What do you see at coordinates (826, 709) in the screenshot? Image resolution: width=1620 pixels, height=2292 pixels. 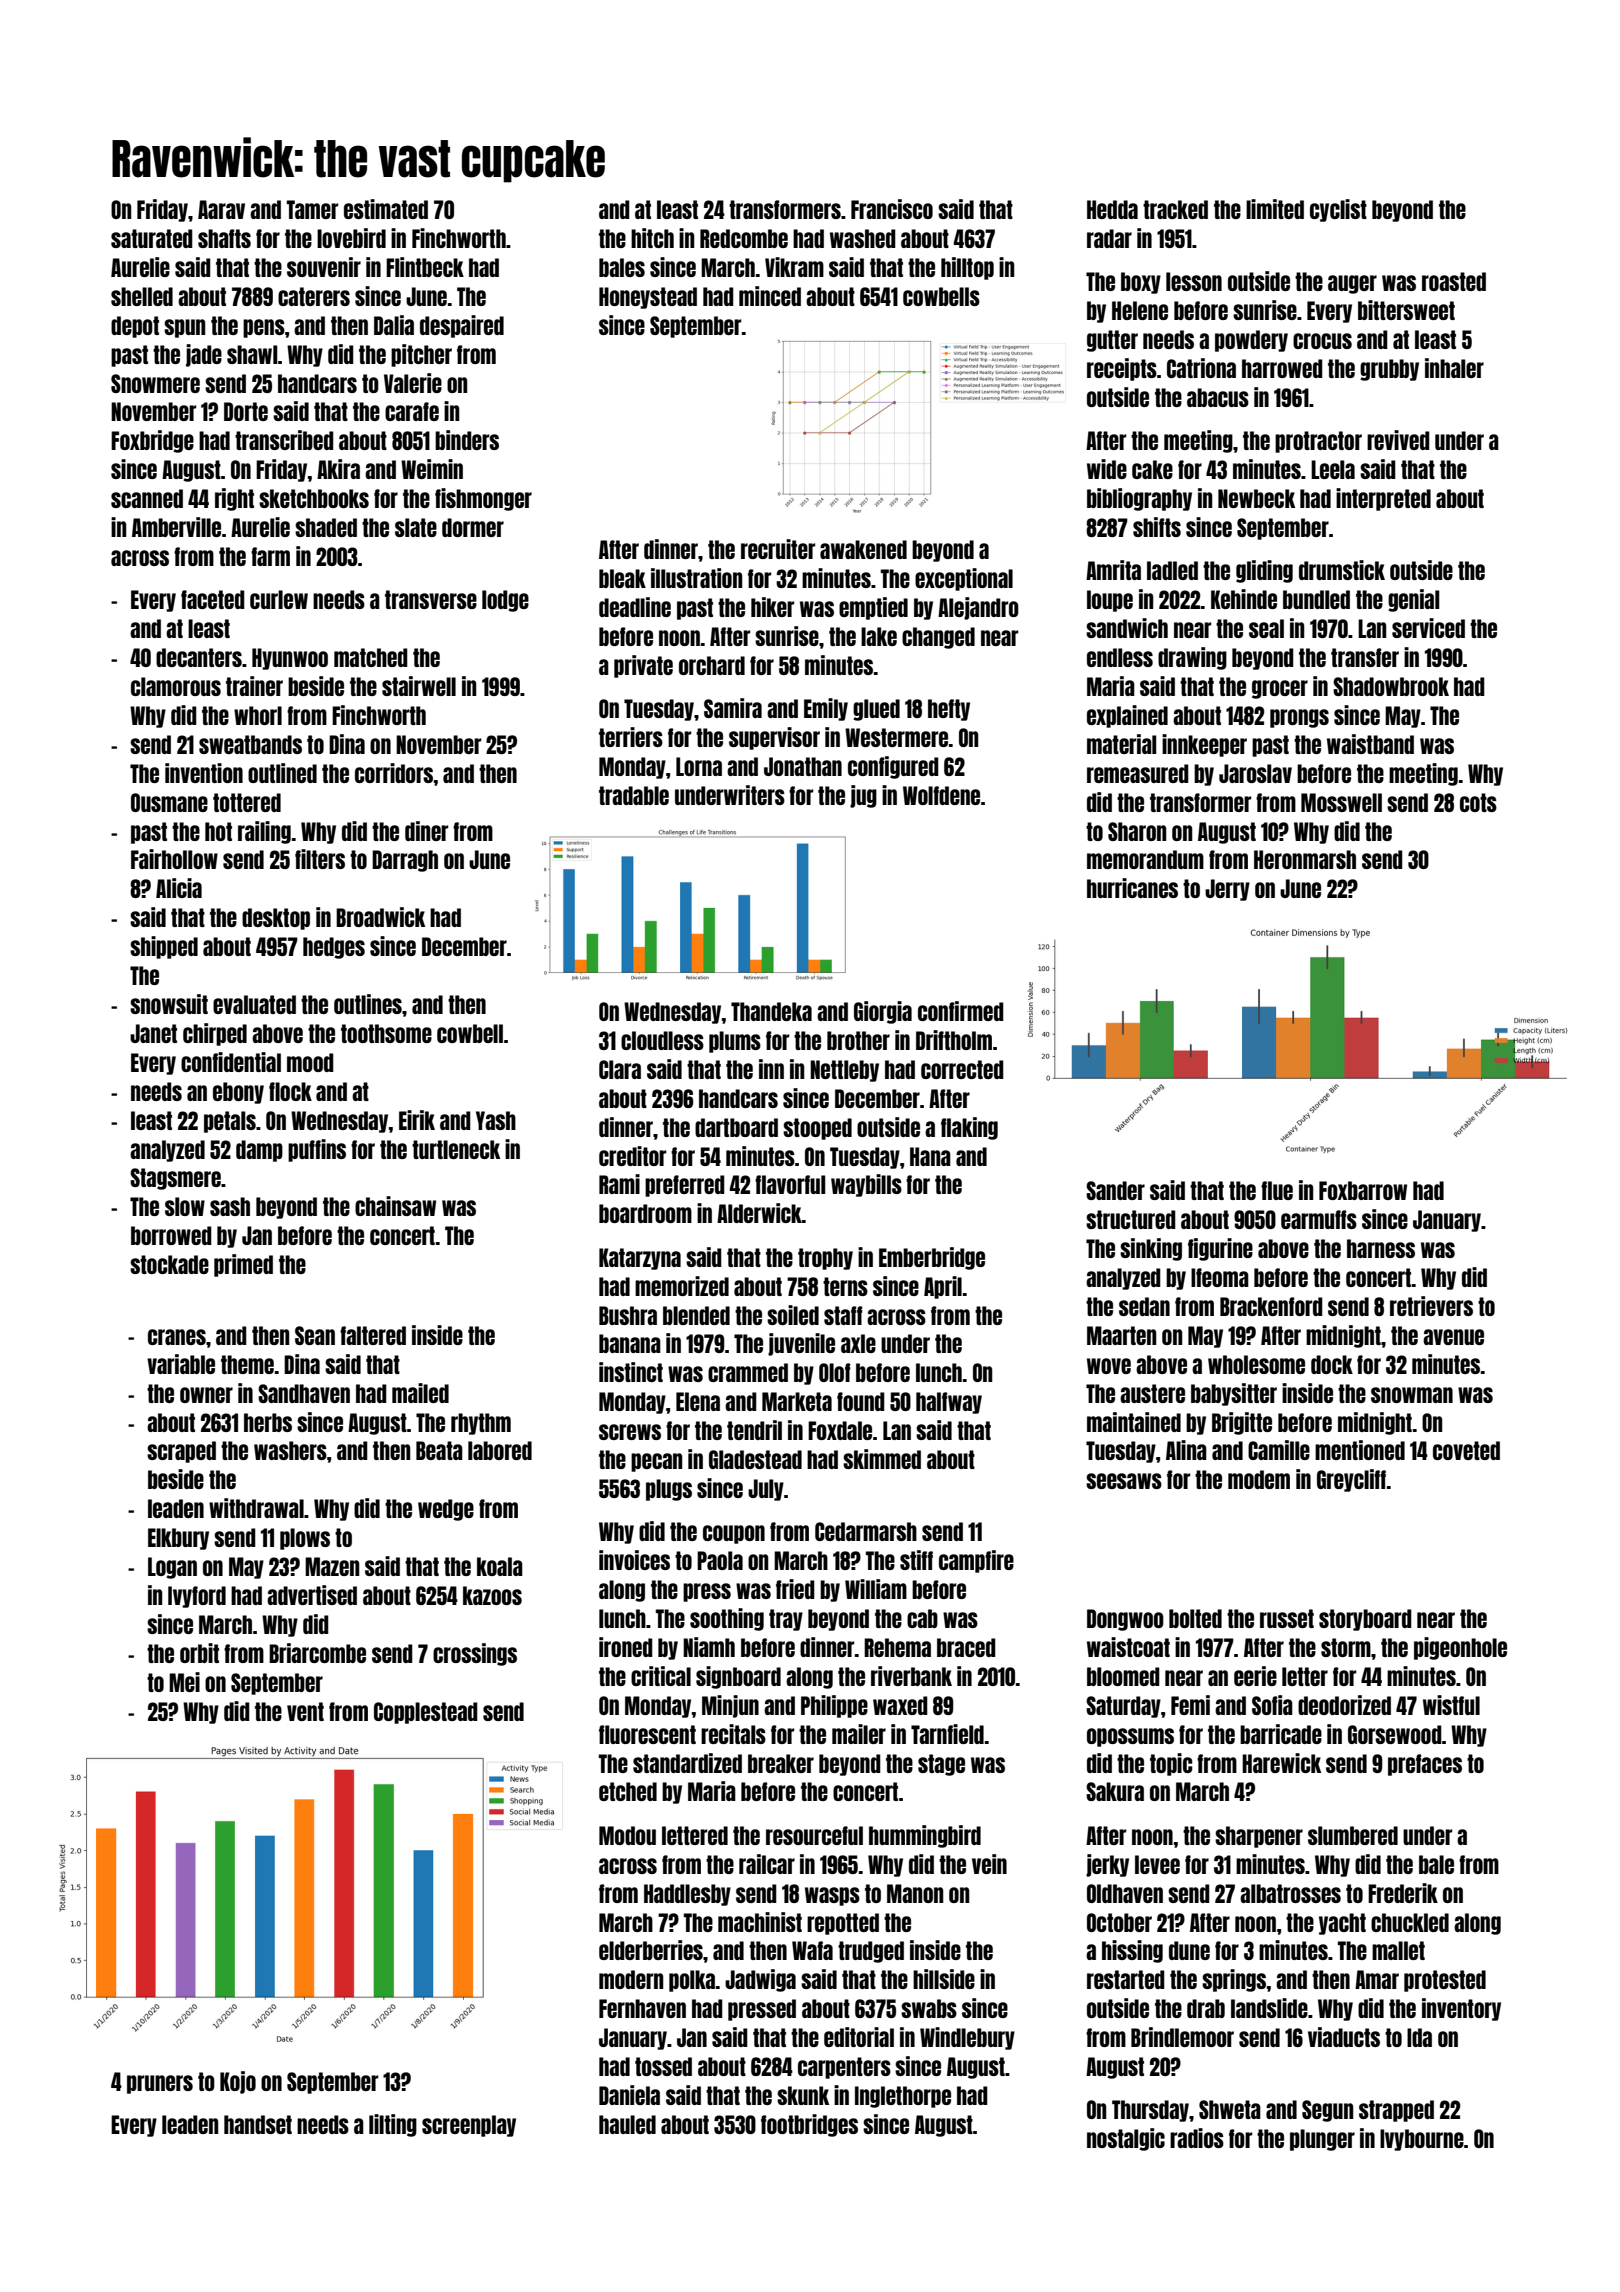 I see `Emily` at bounding box center [826, 709].
